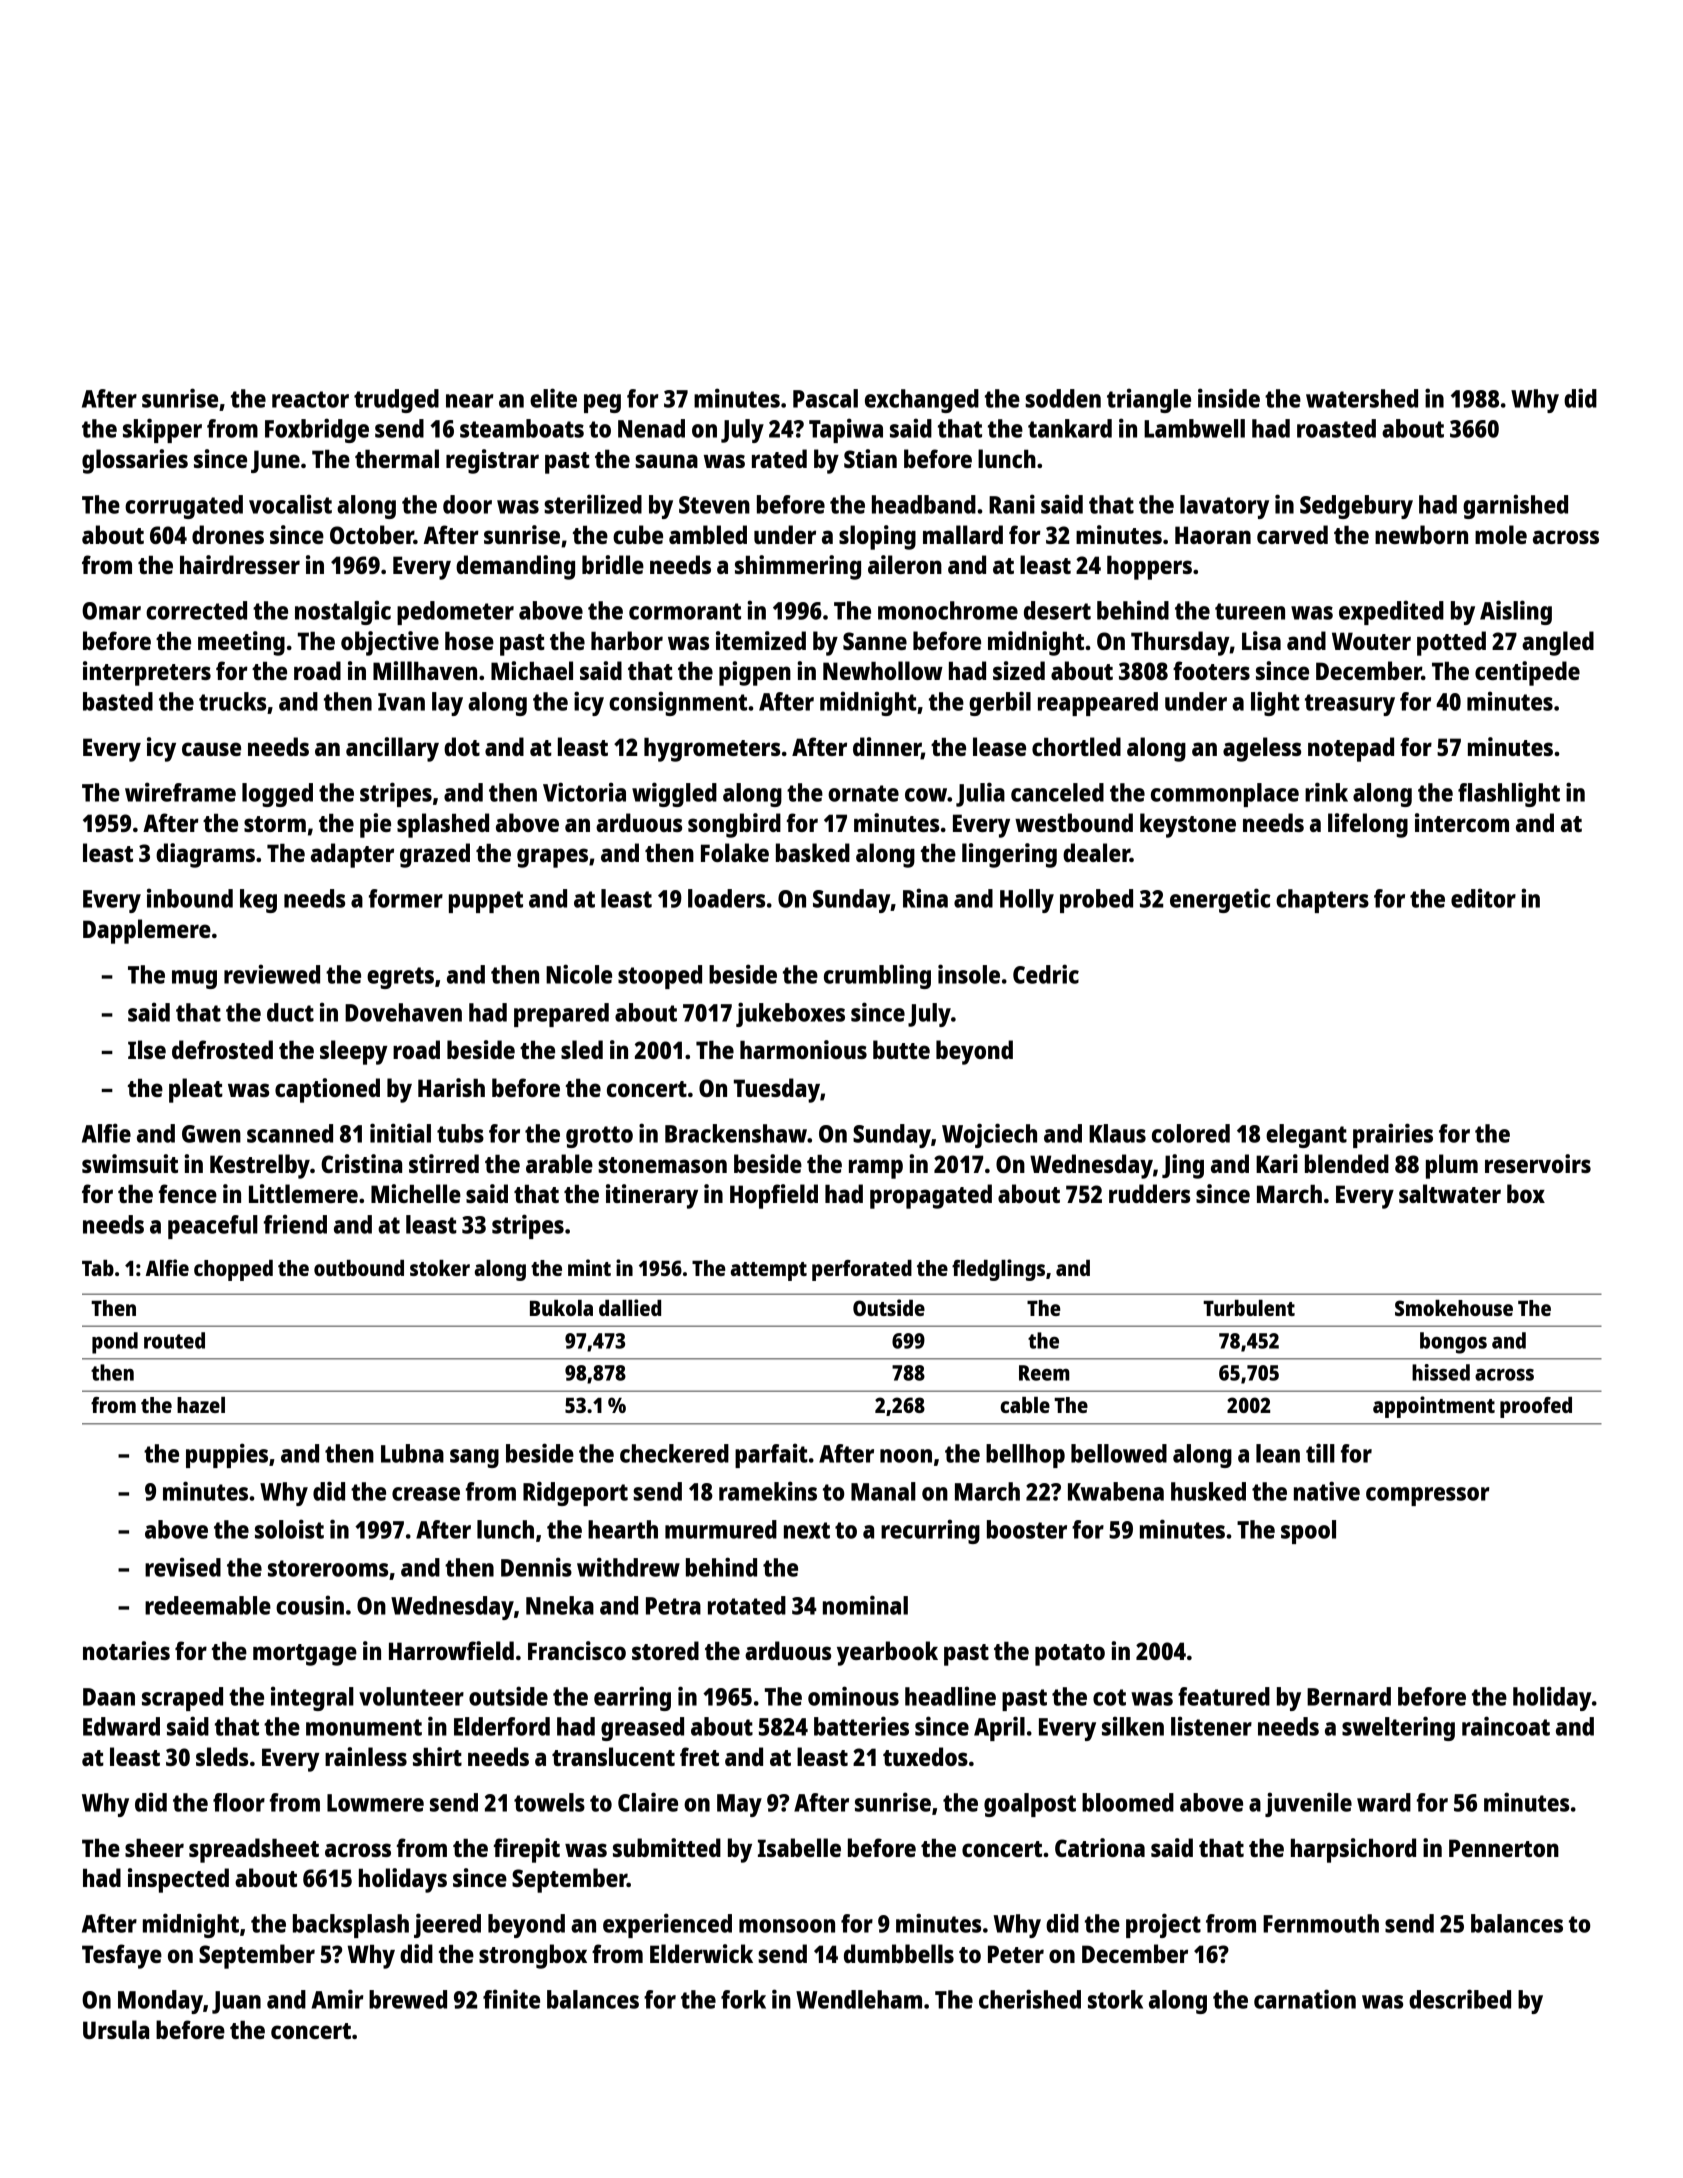 This document has height=2178, width=1683. I want to click on murmured, so click(721, 1529).
